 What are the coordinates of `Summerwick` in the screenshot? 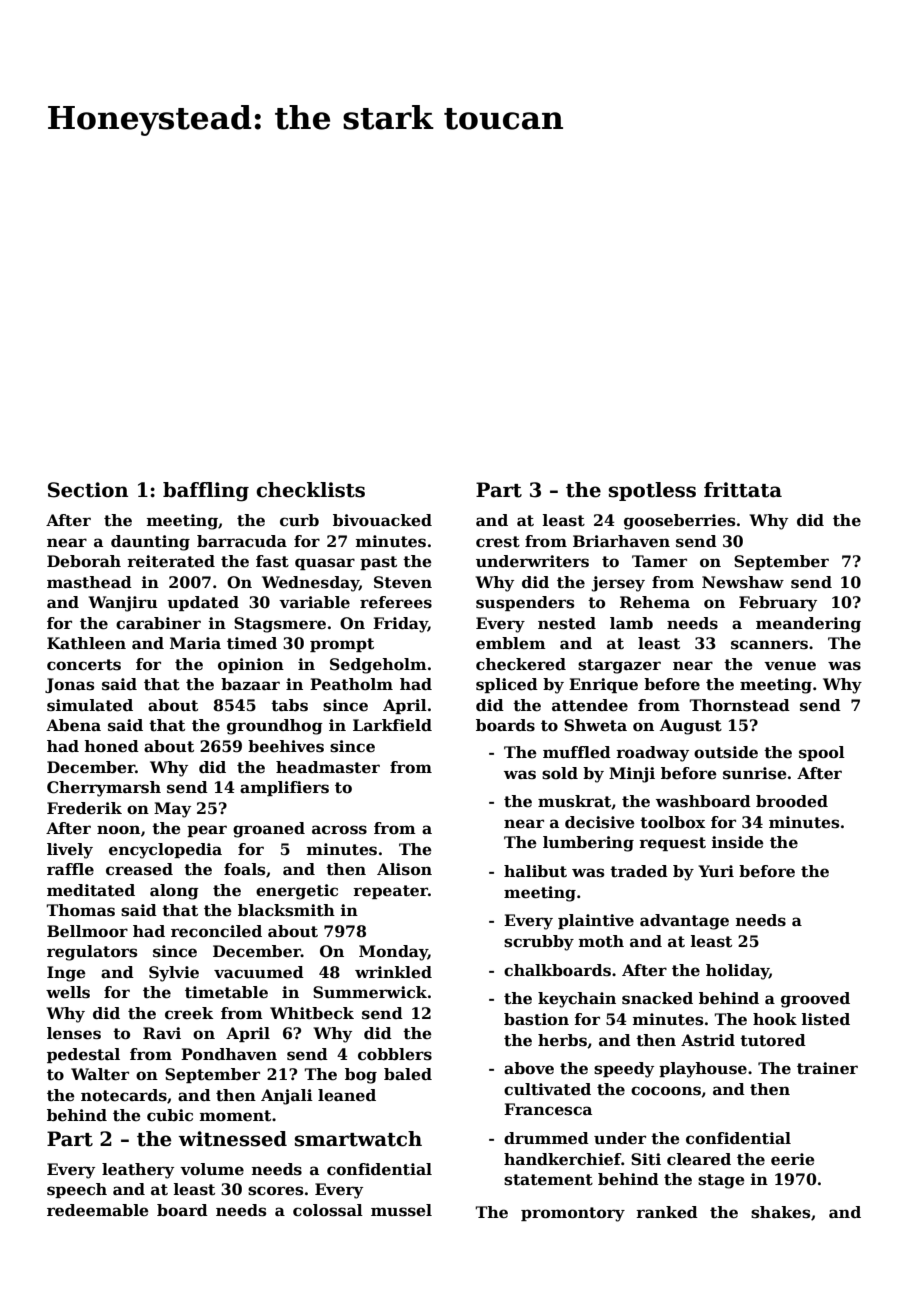 It's located at (370, 992).
